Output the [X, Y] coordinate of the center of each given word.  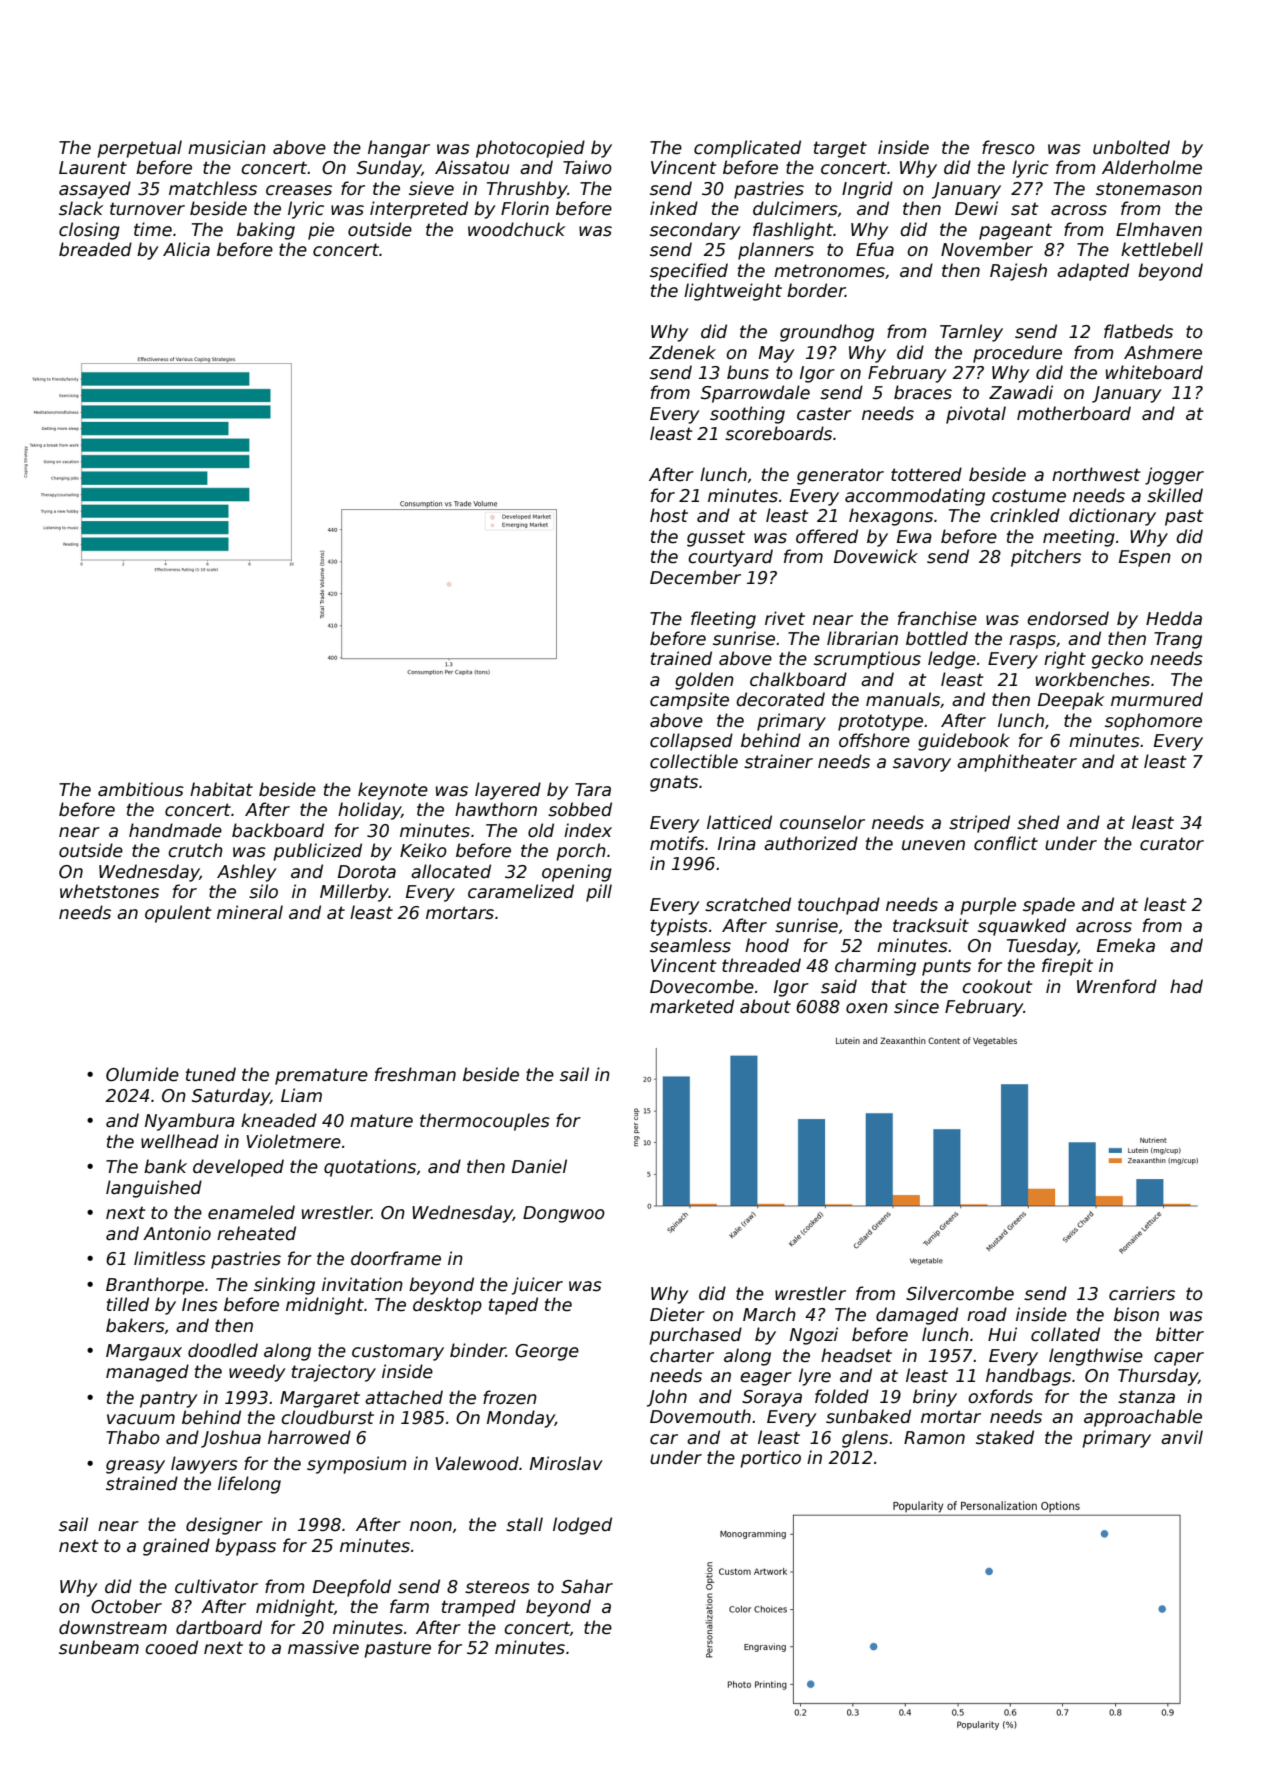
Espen [1145, 558]
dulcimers [795, 208]
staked [1005, 1437]
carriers [1142, 1293]
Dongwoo [564, 1214]
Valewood [477, 1463]
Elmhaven [1159, 229]
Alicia [186, 249]
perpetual [139, 149]
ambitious [141, 789]
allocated [451, 871]
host [669, 515]
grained [176, 1547]
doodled [223, 1350]
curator [1172, 844]
